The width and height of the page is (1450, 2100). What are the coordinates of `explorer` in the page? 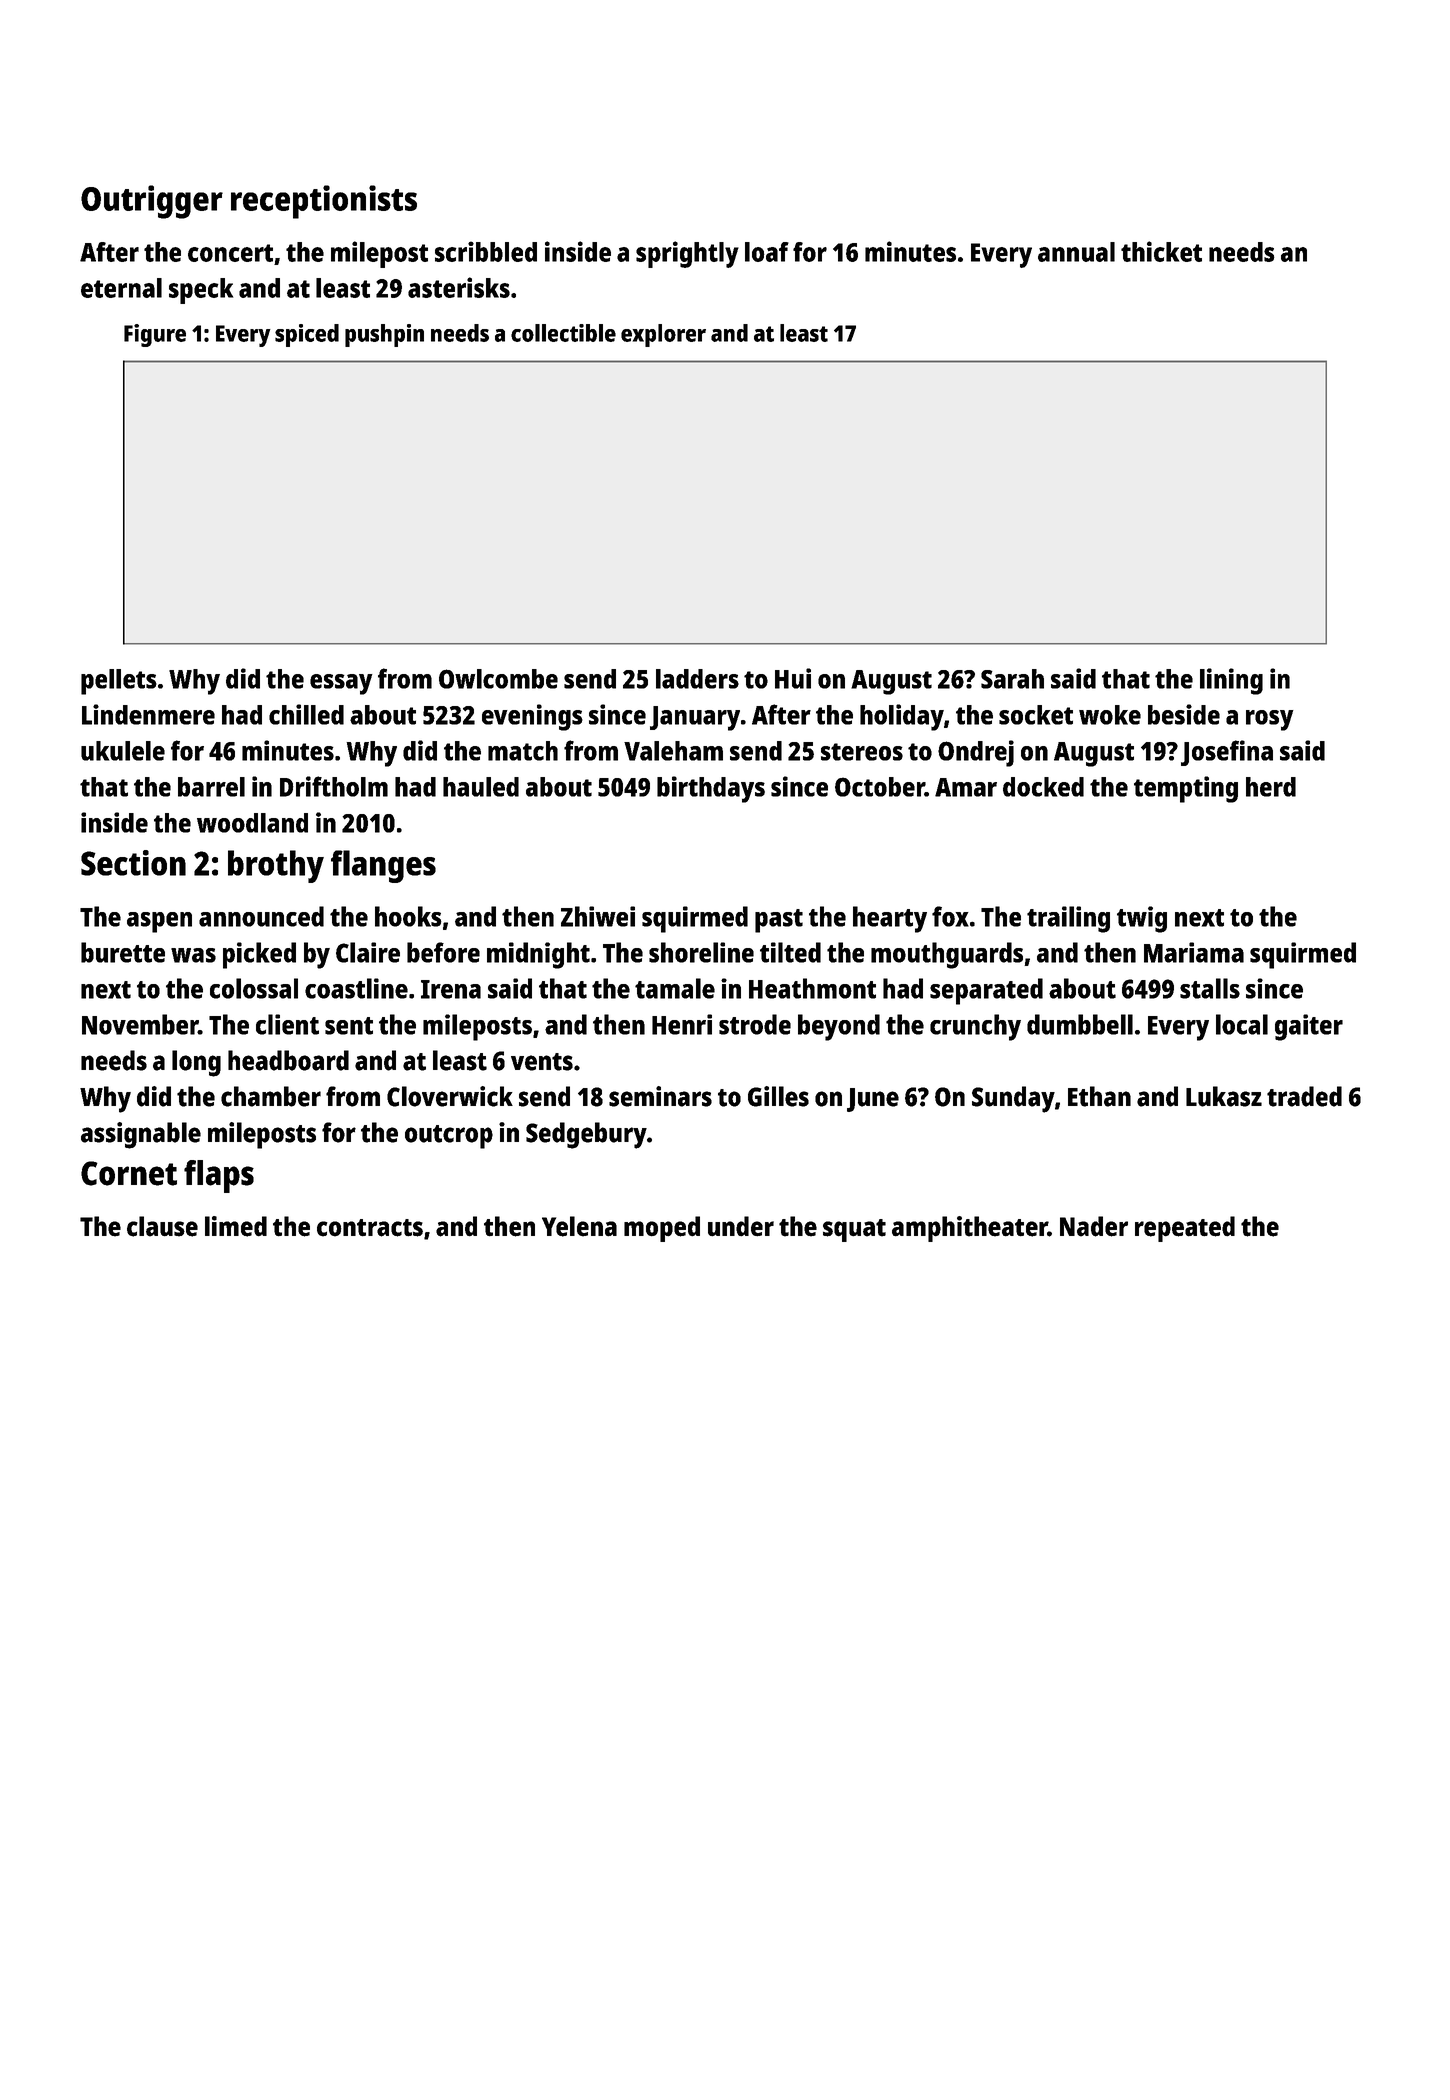 It's located at (663, 335).
